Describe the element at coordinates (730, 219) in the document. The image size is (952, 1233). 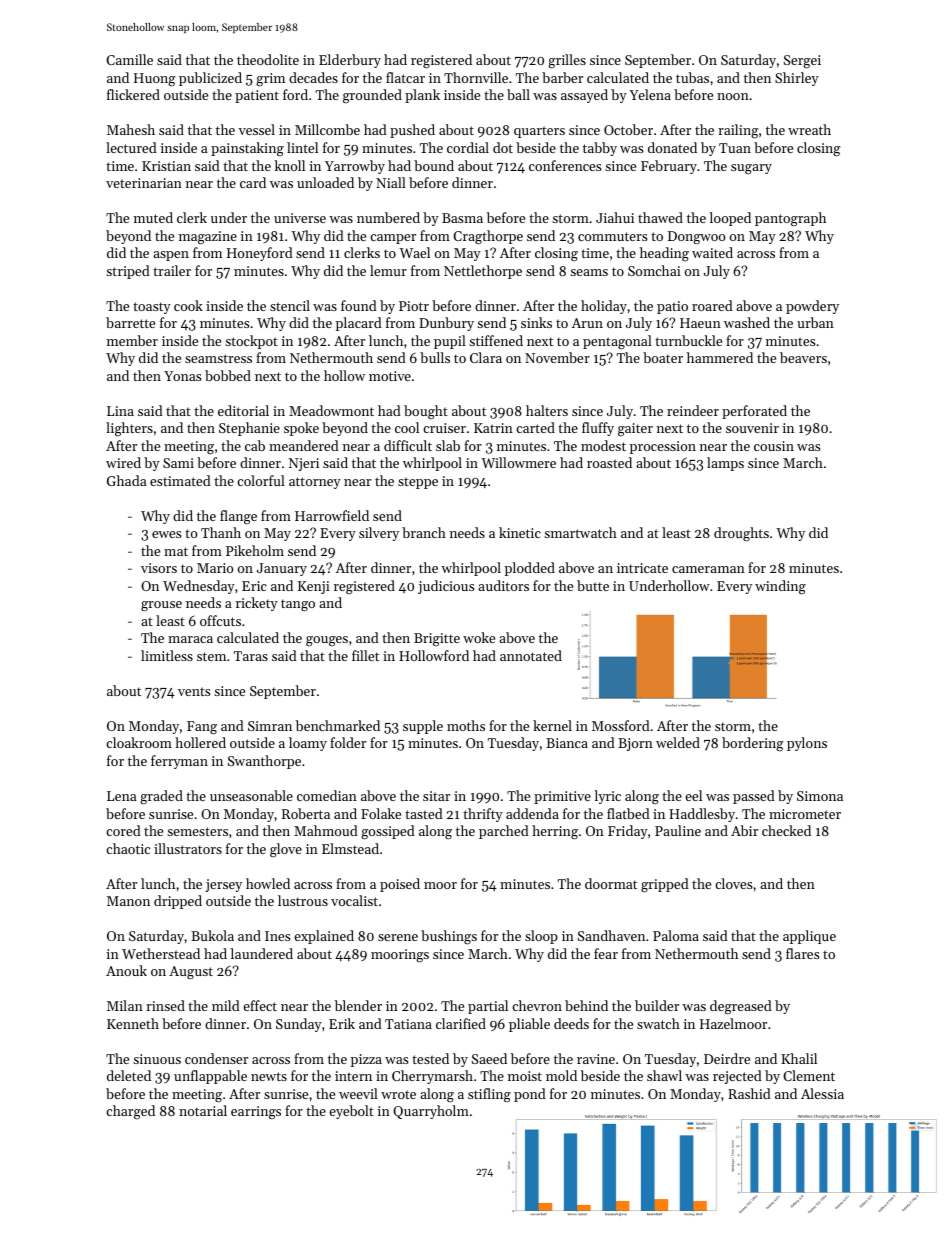
I see `looped` at that location.
